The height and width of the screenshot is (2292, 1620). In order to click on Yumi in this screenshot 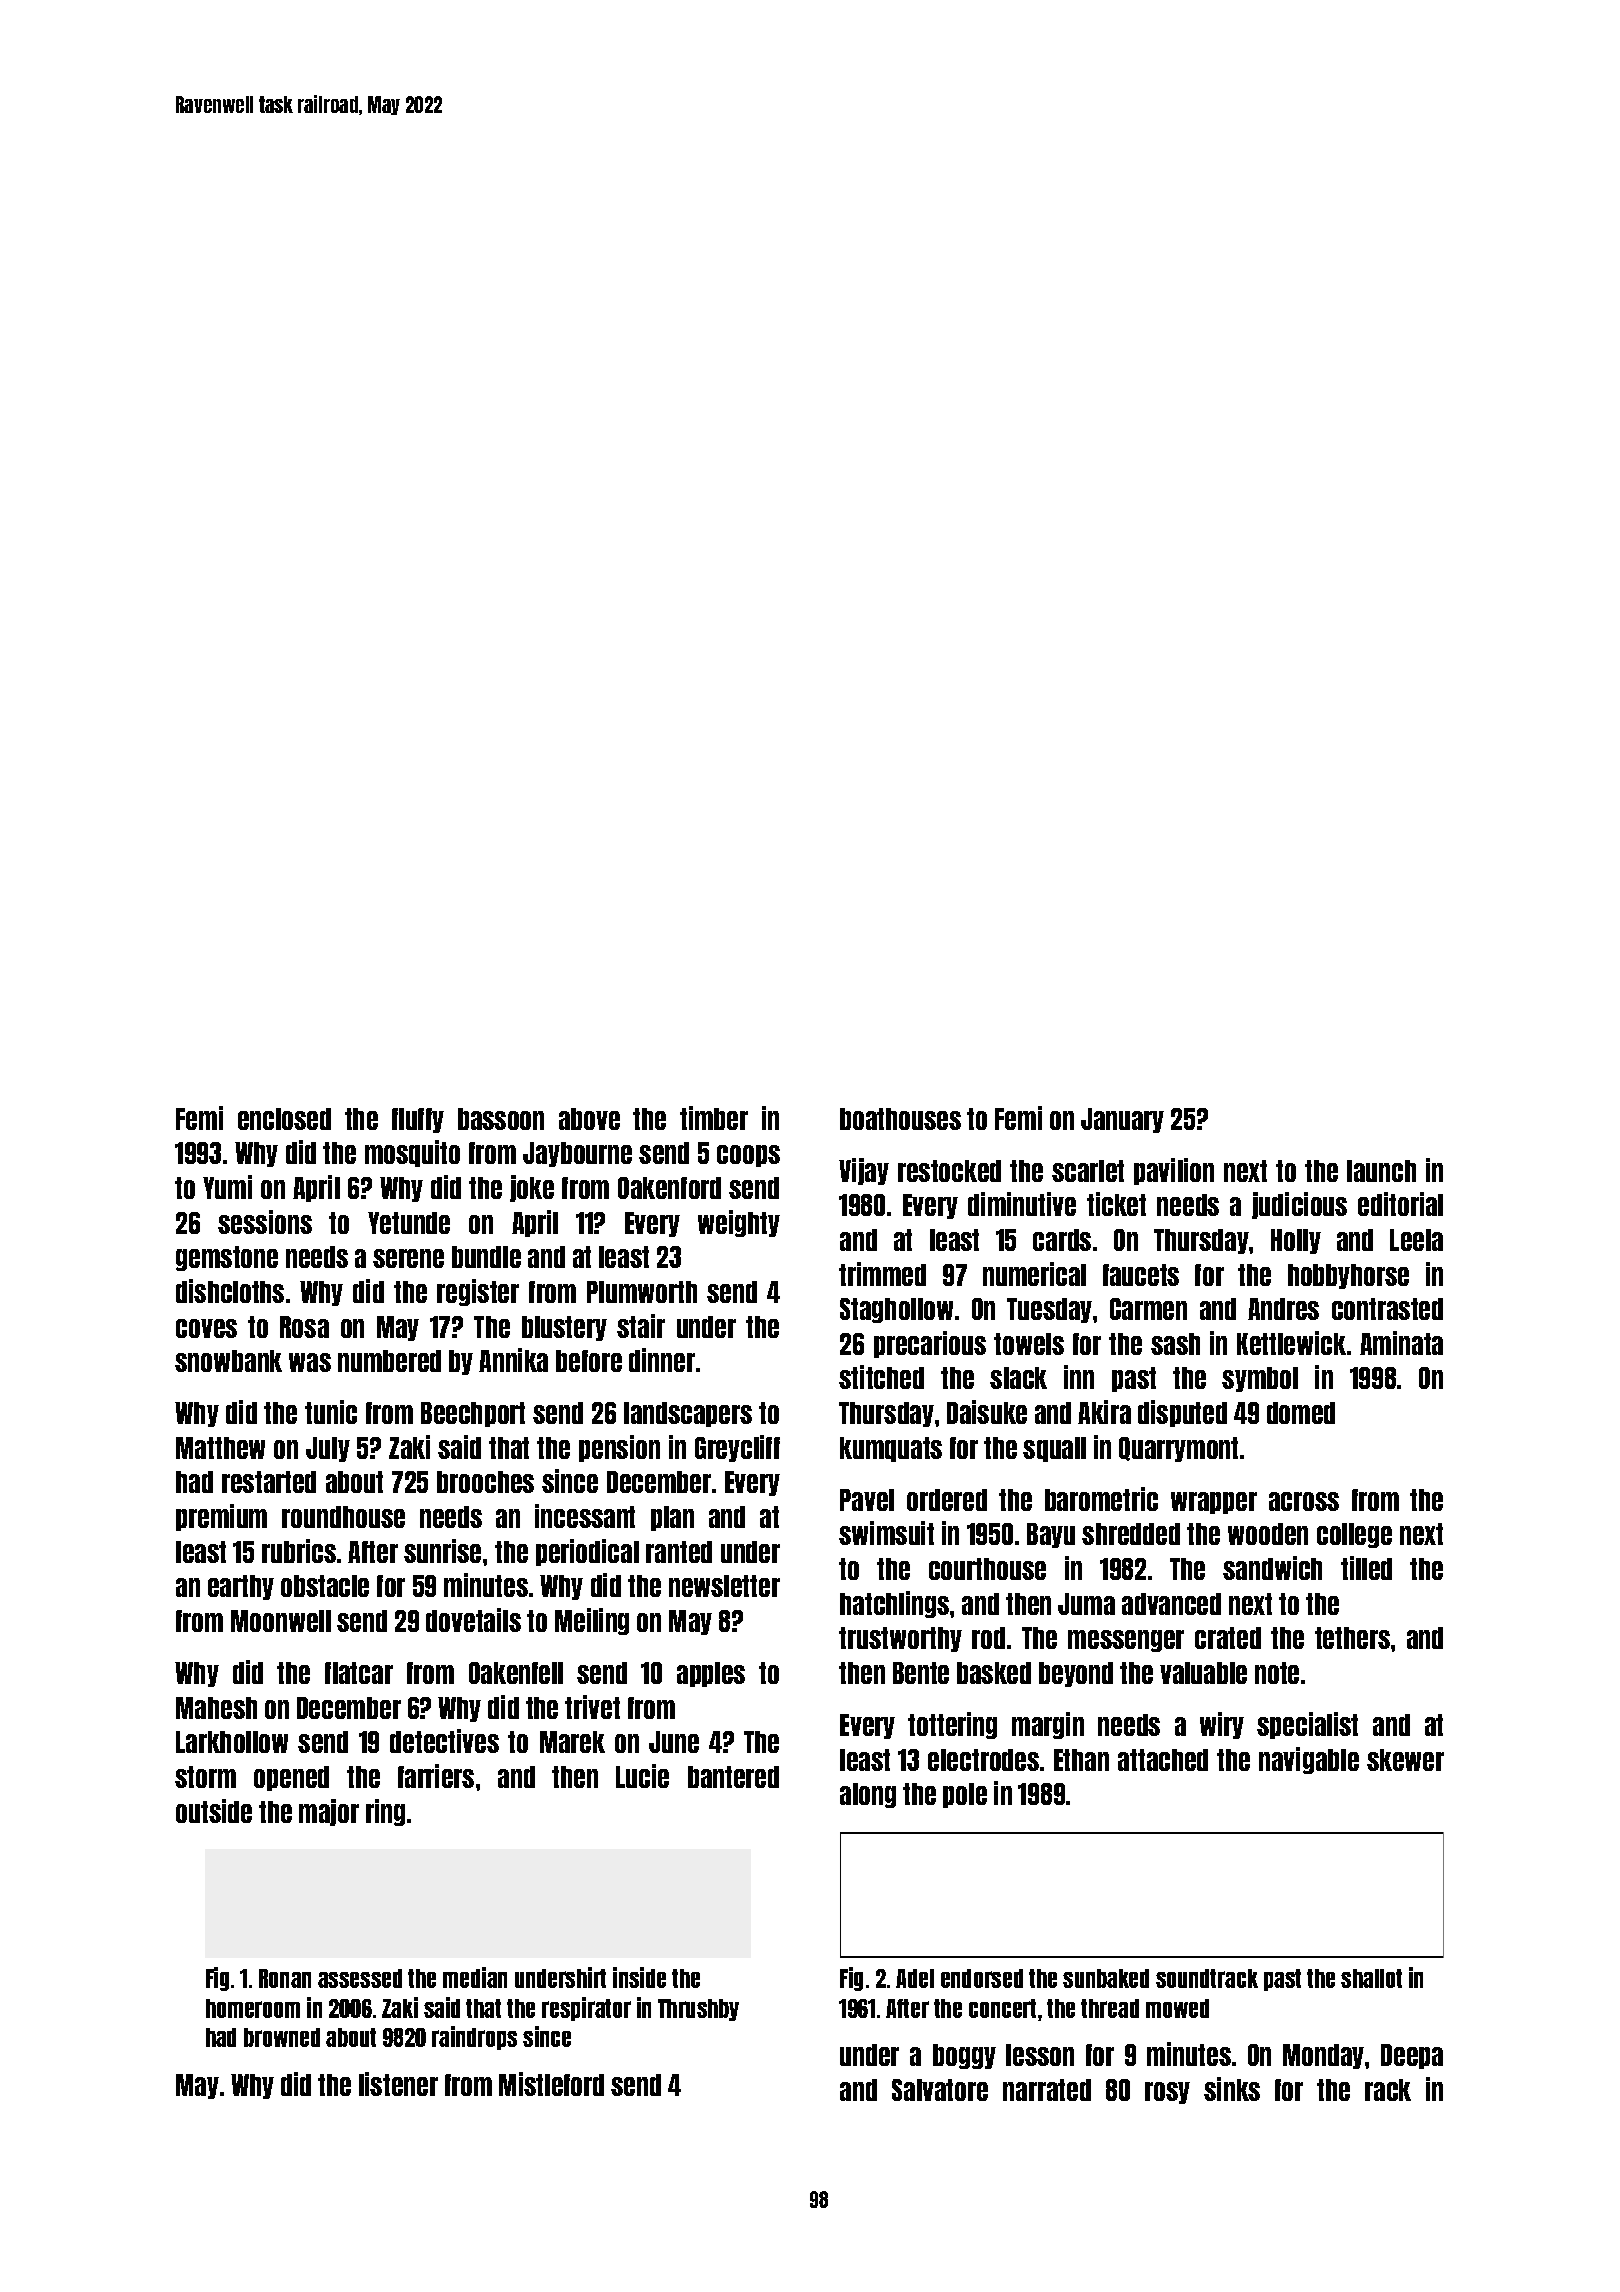, I will do `click(227, 1187)`.
